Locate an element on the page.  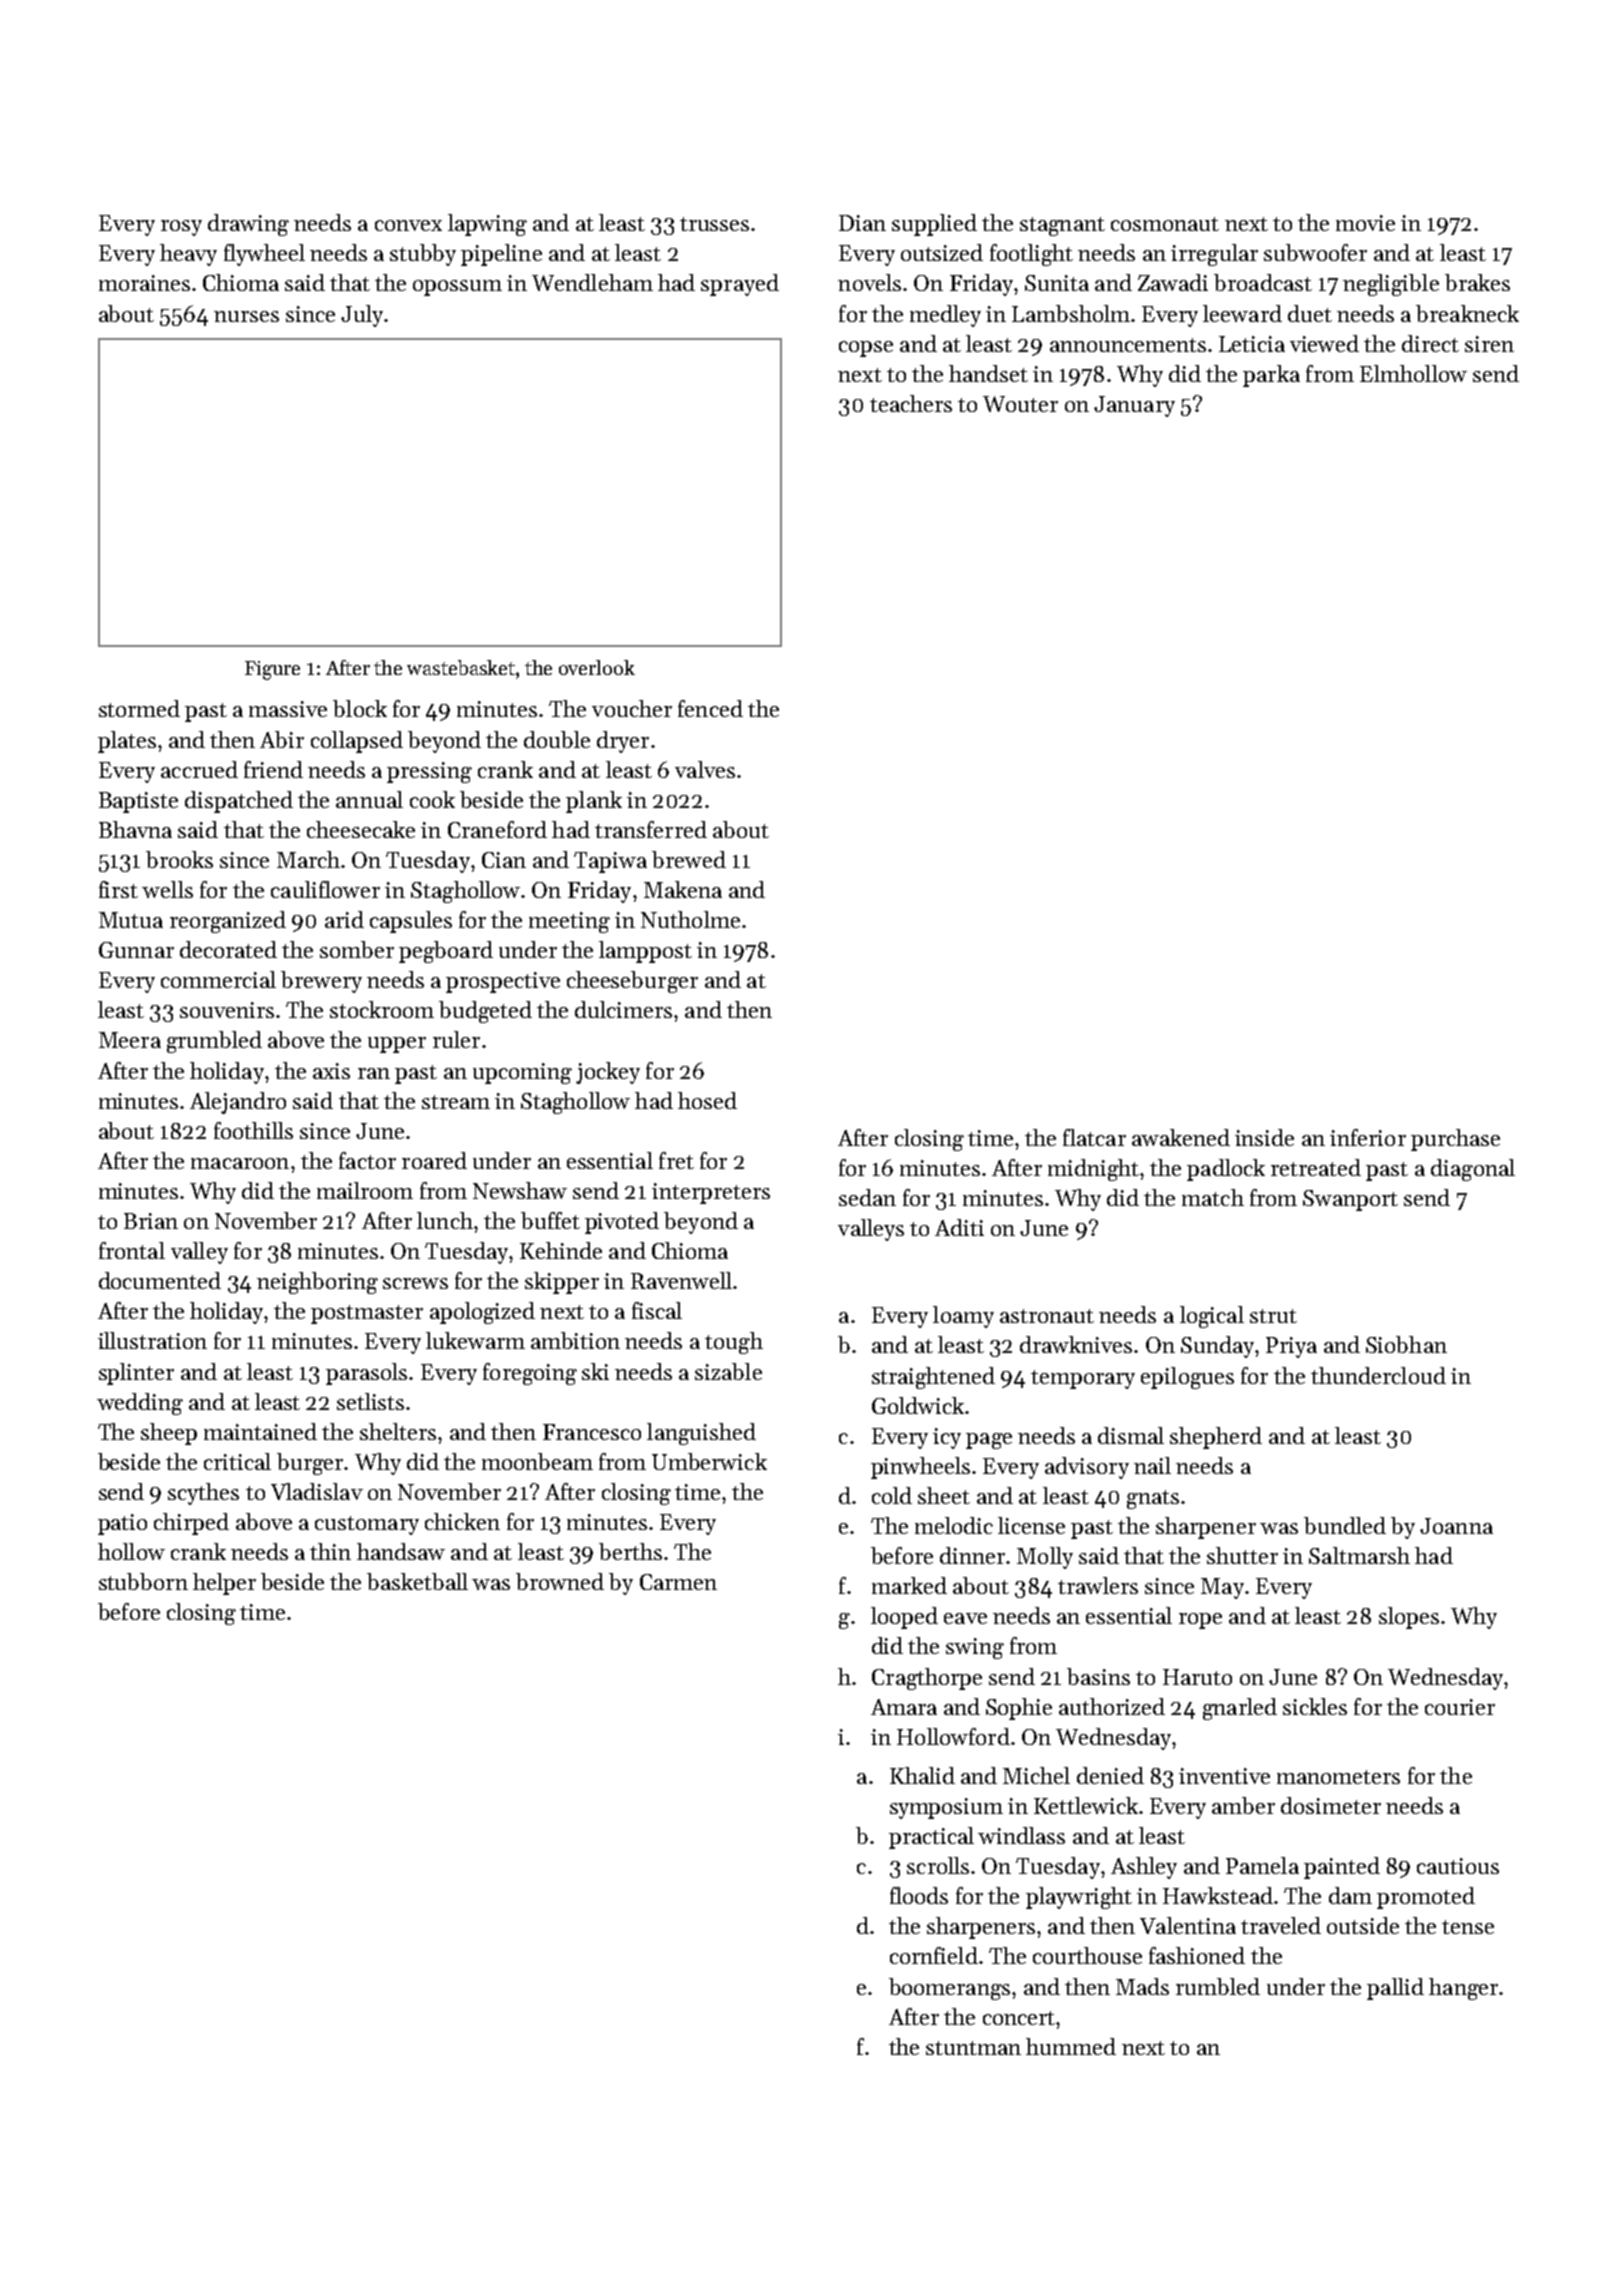
cosmonaut is located at coordinates (1165, 224).
